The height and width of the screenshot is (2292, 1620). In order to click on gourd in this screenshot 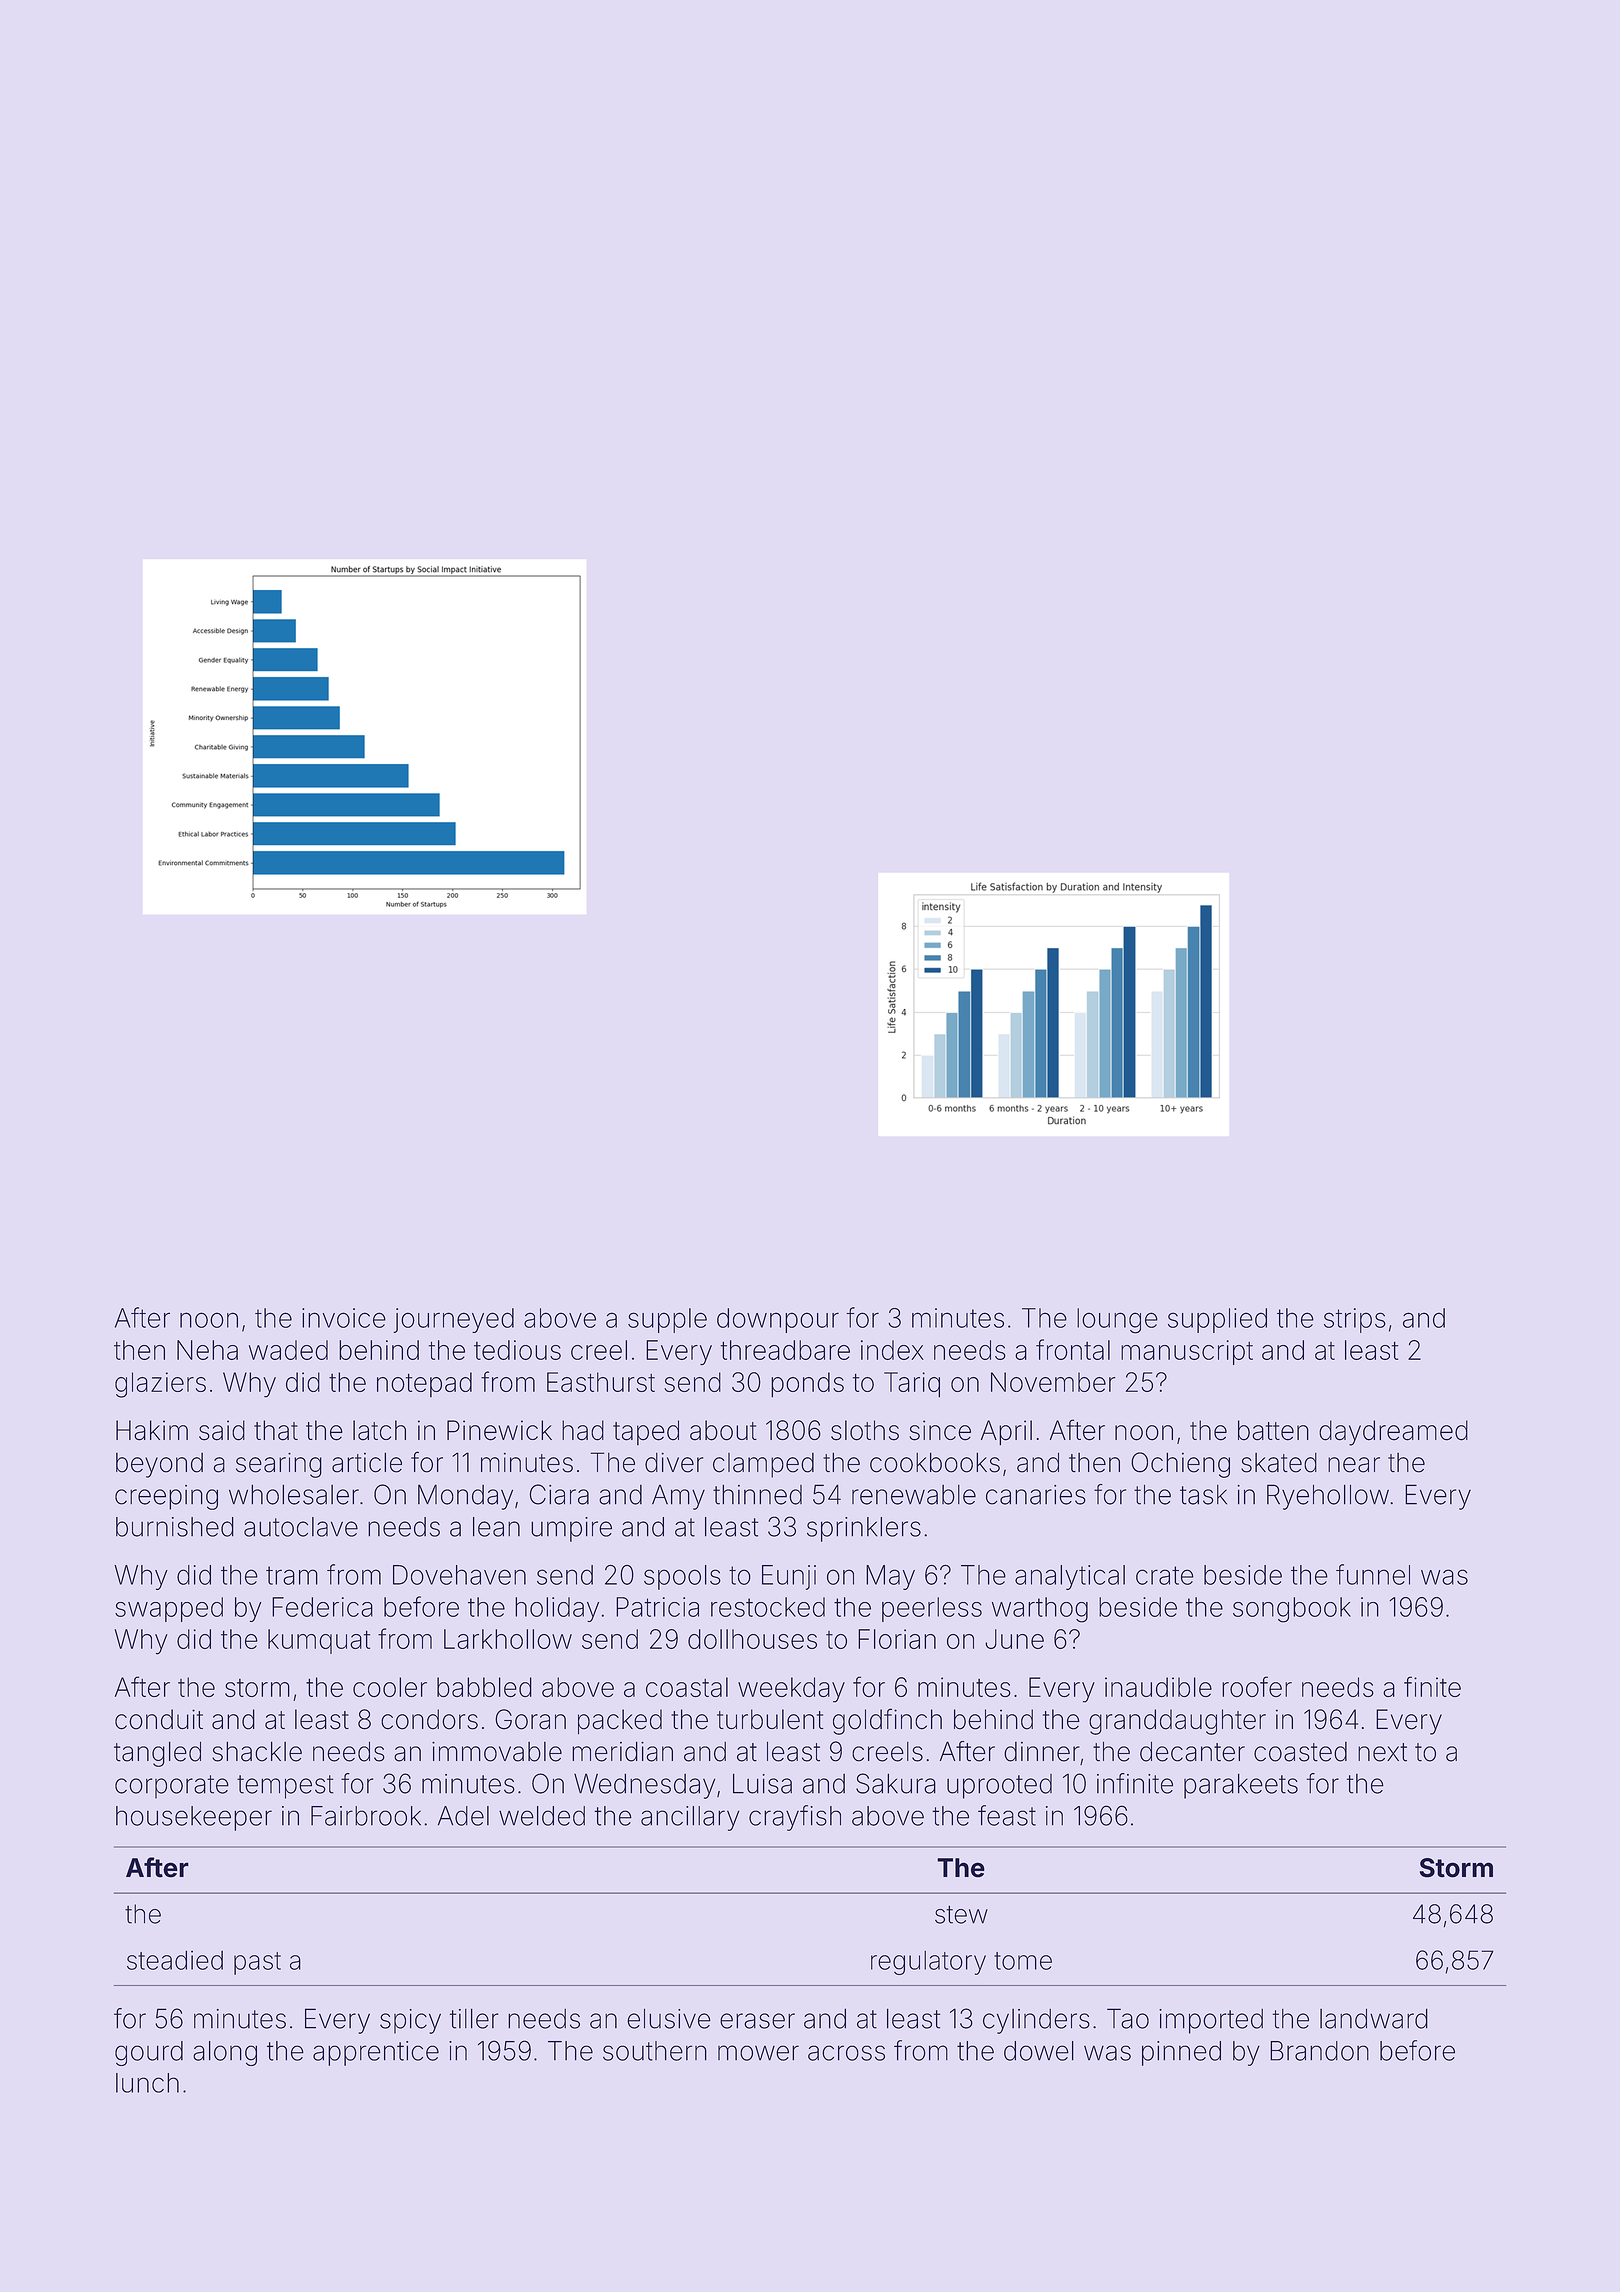, I will do `click(149, 2053)`.
